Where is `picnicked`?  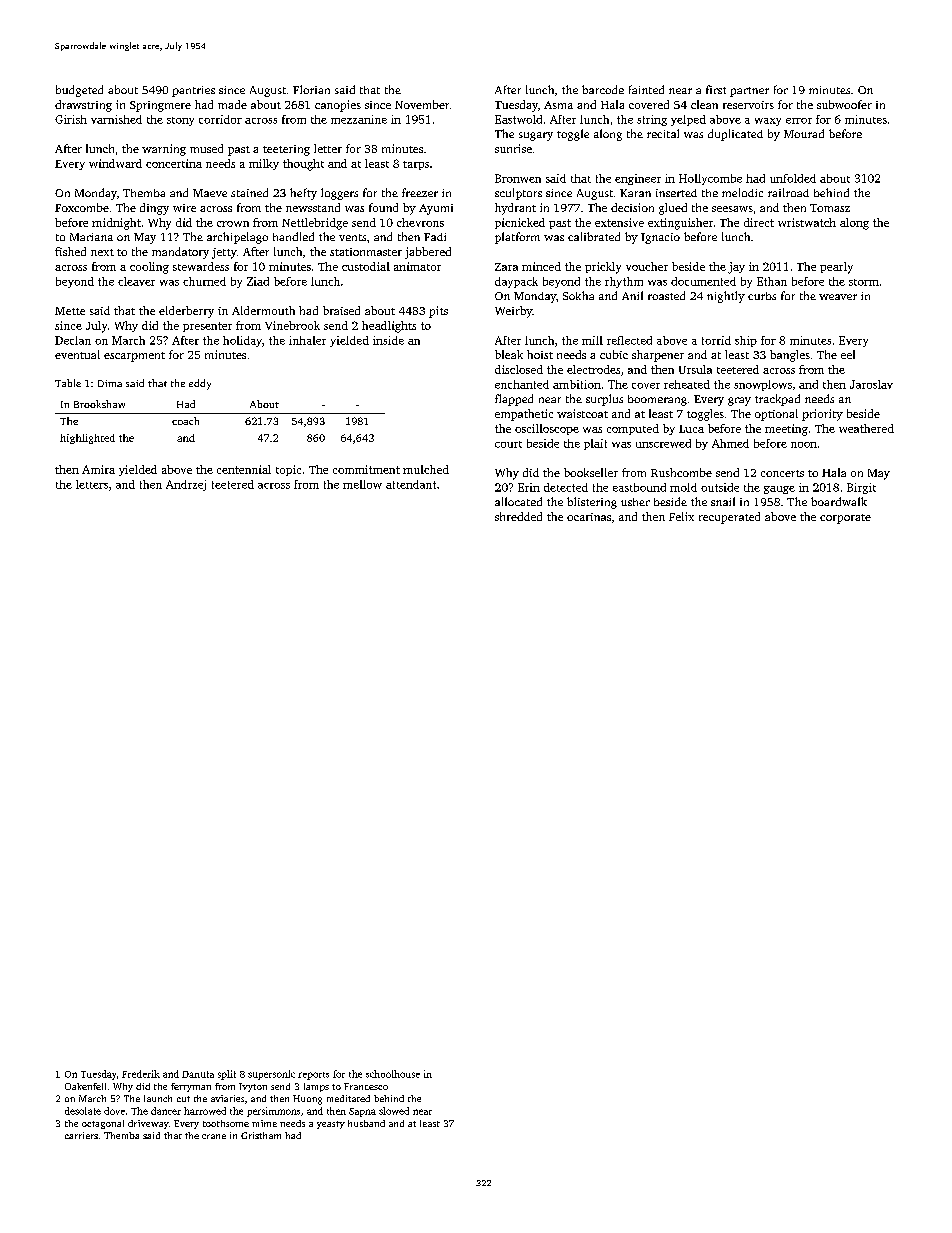 picnicked is located at coordinates (520, 223).
